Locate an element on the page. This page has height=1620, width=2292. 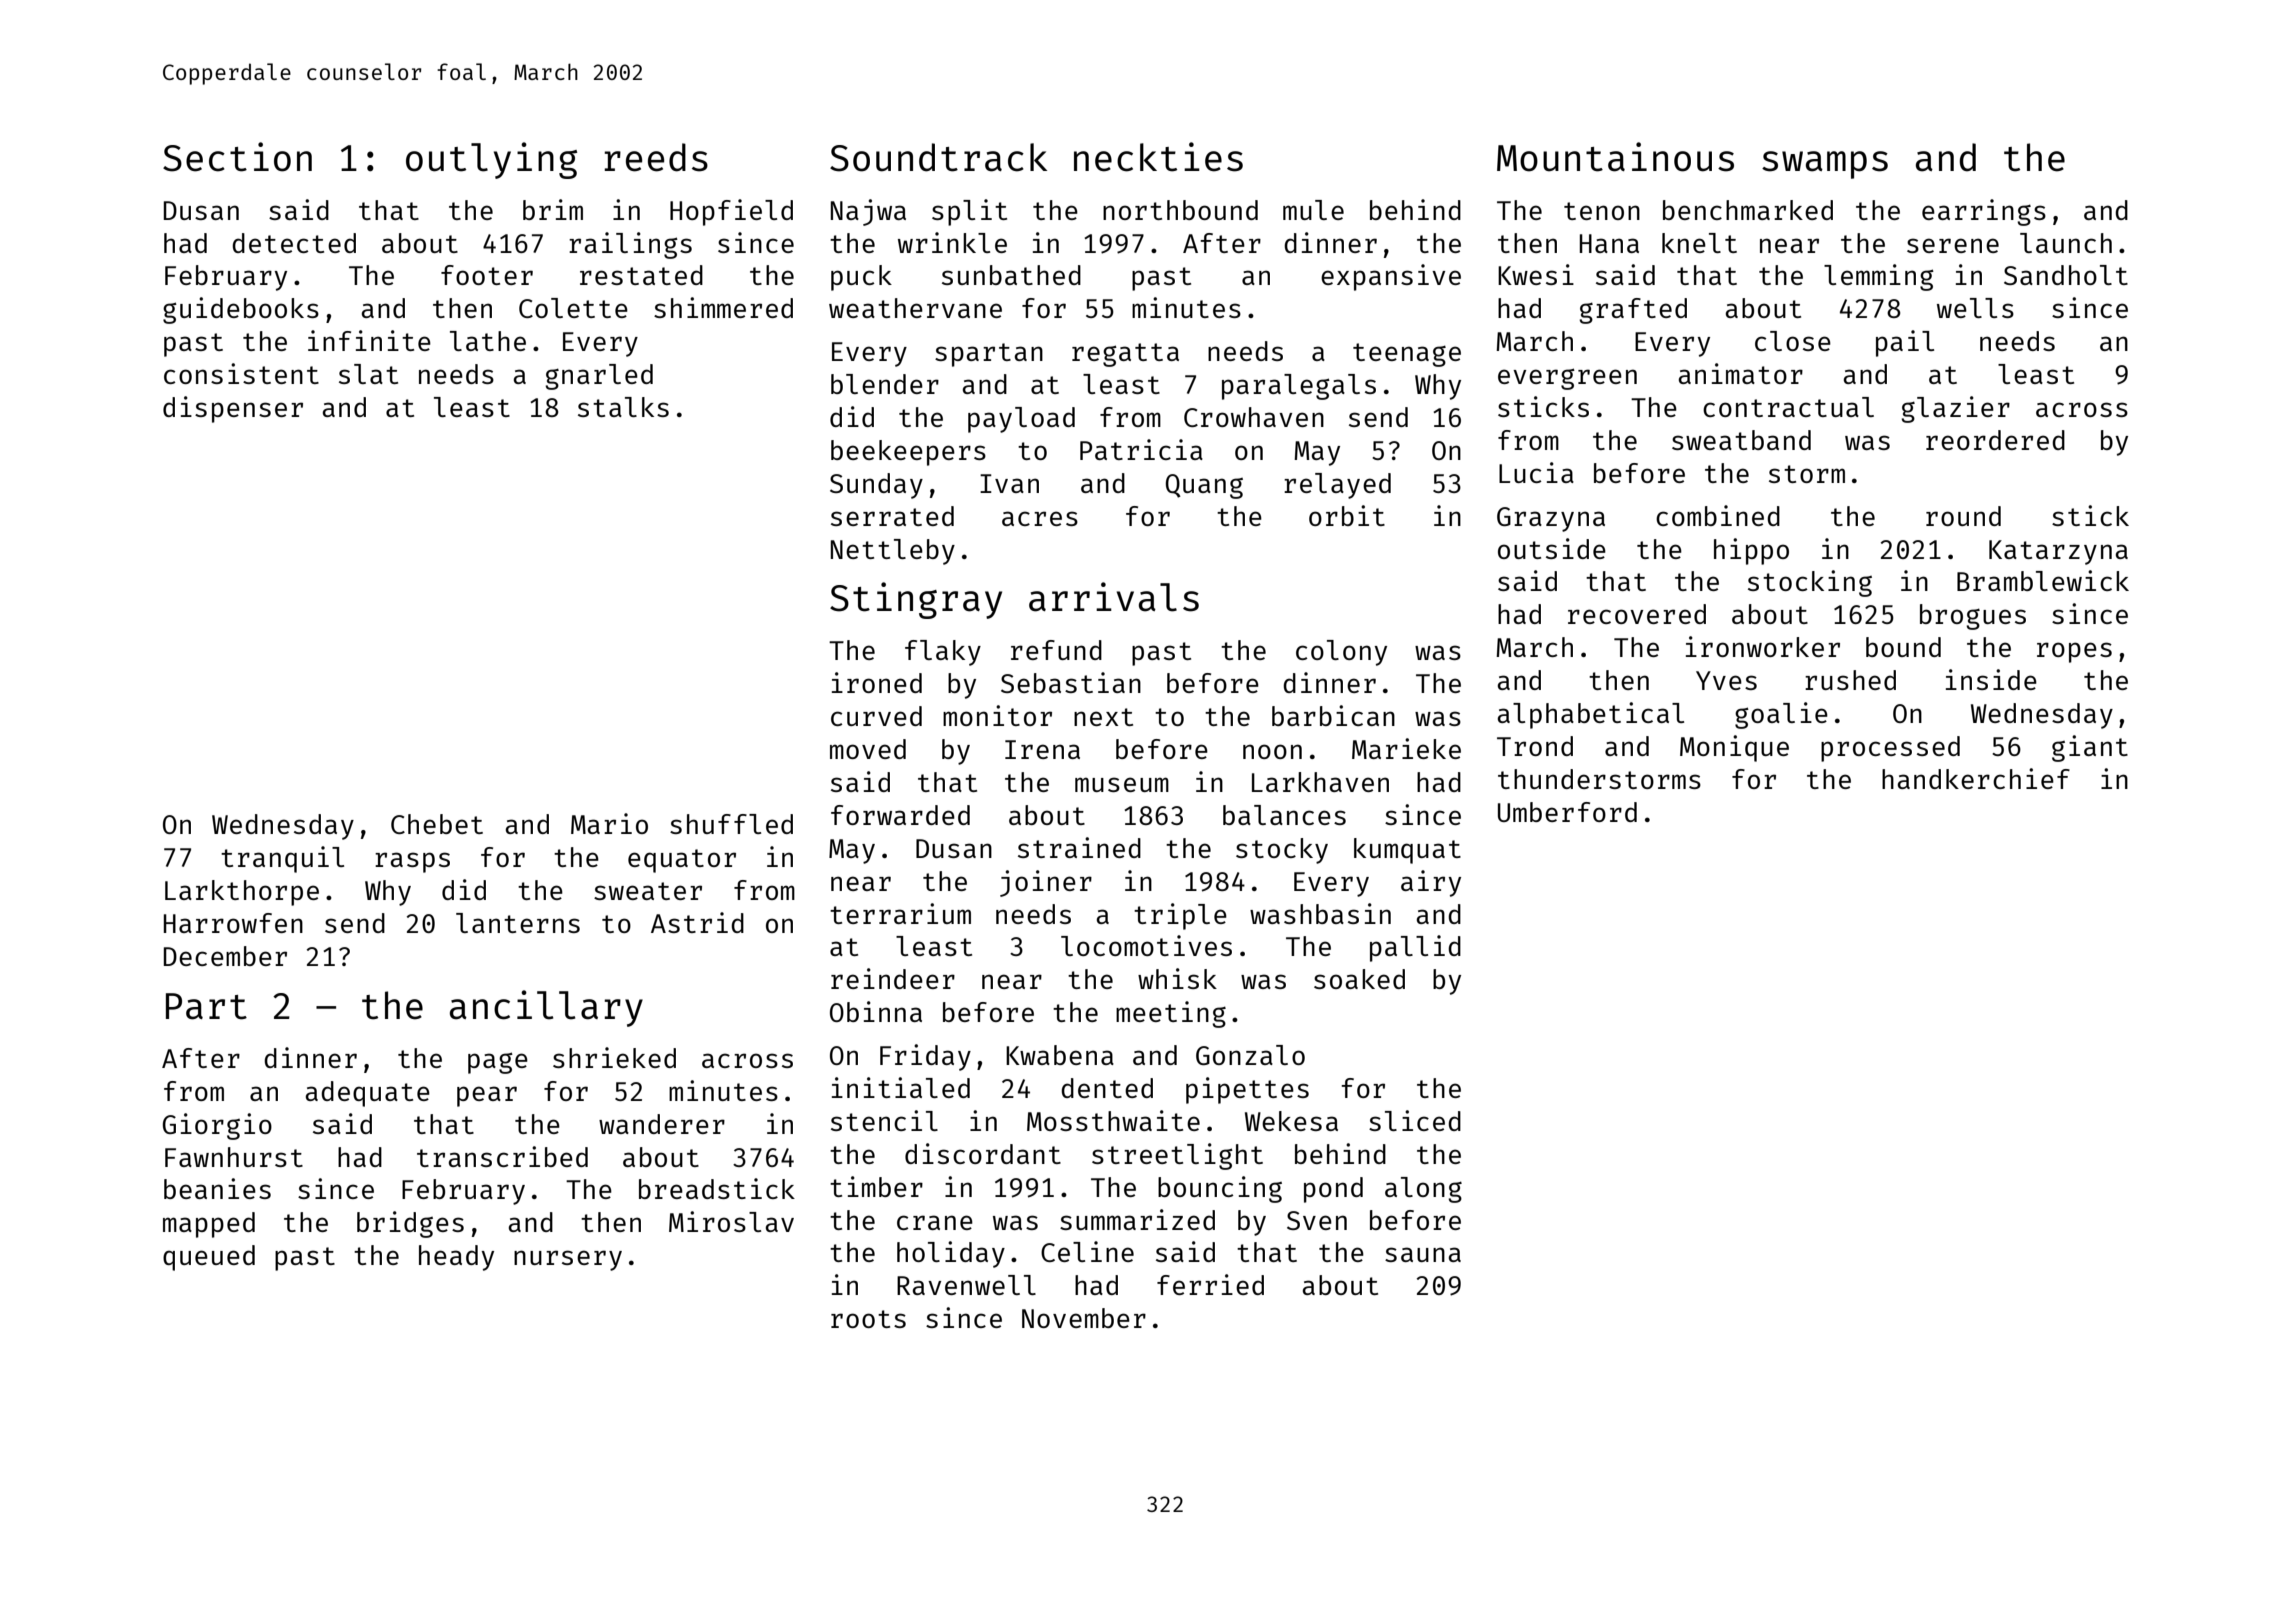
sauna is located at coordinates (1423, 1254).
